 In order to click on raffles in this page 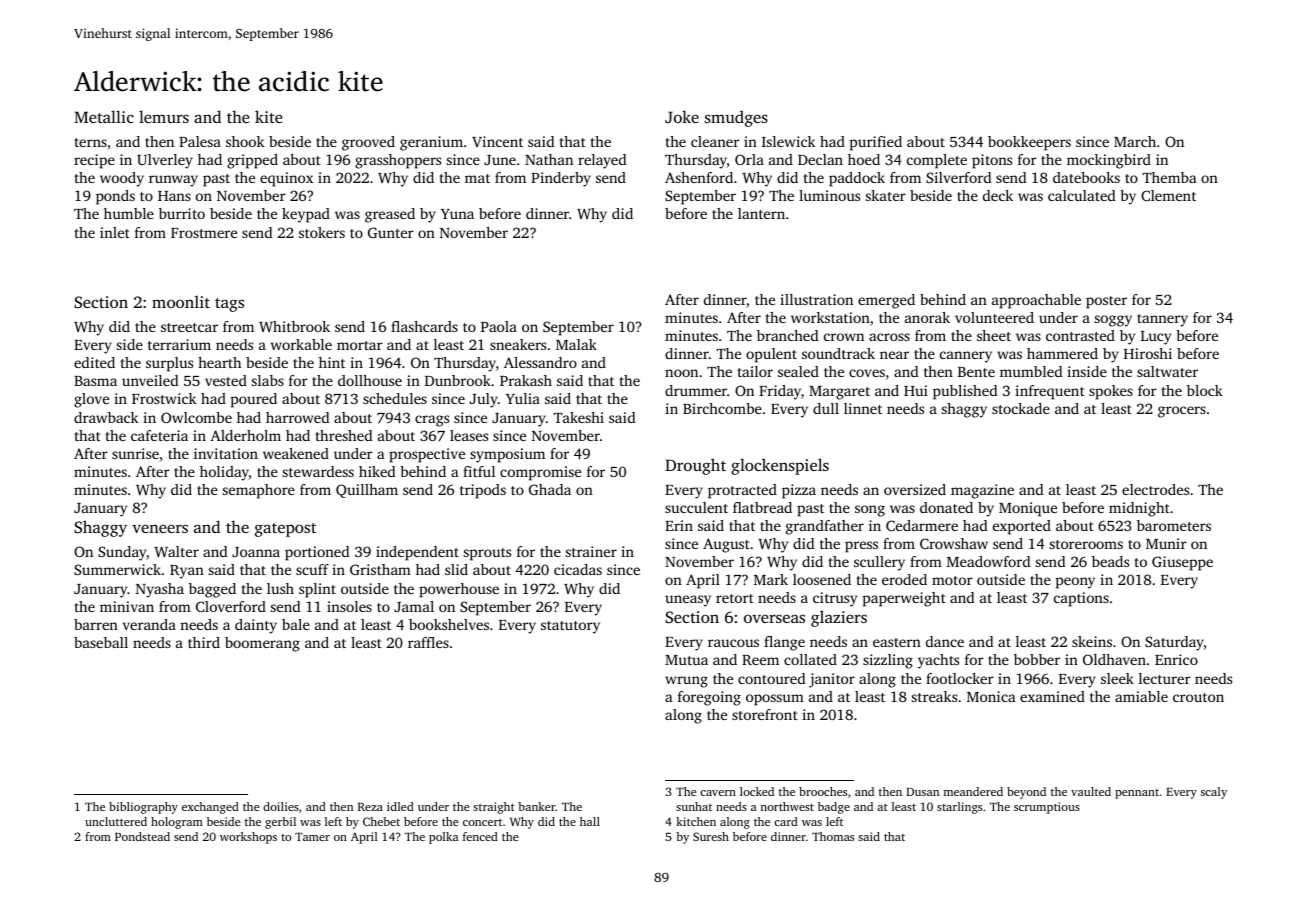, I will do `click(428, 642)`.
